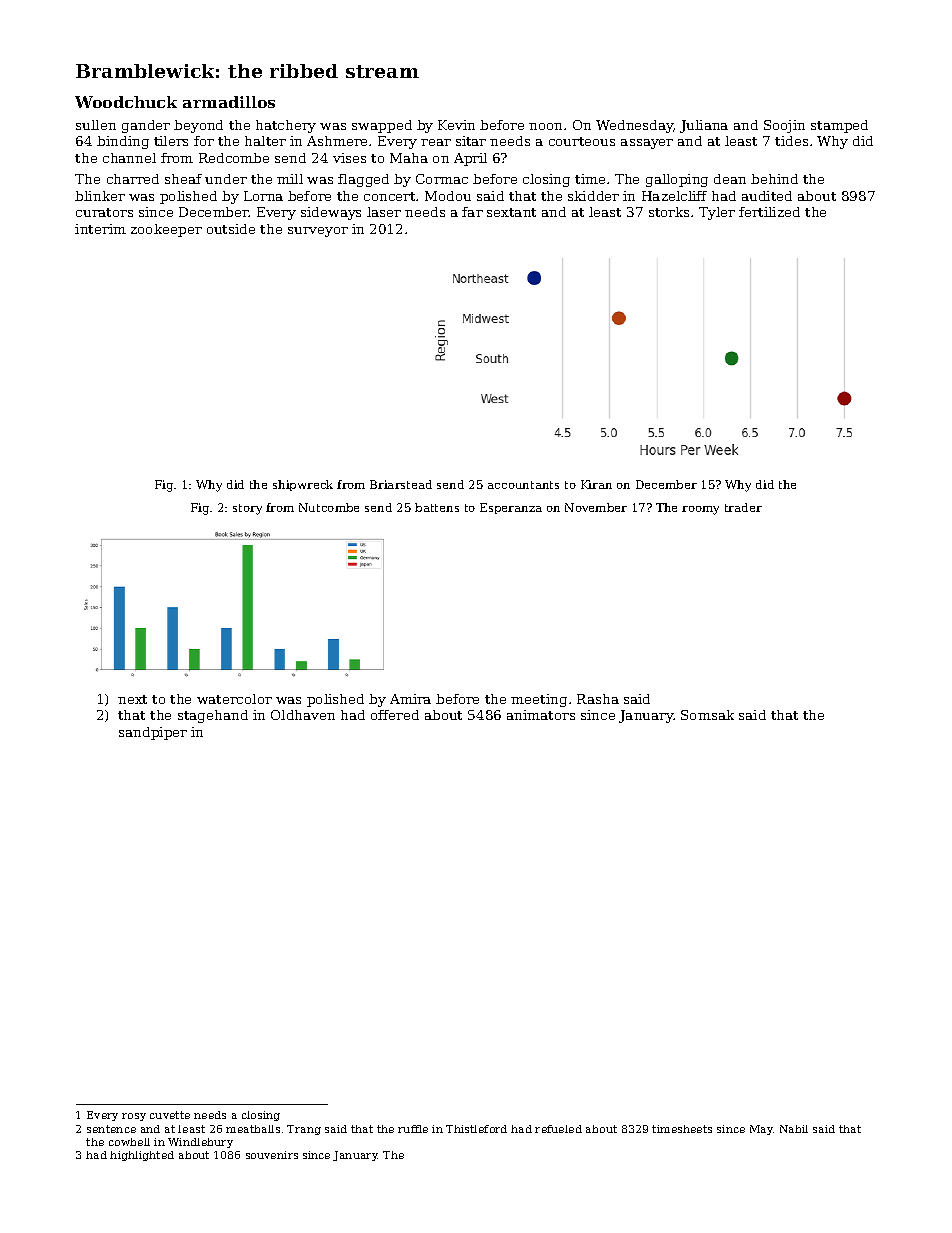 Image resolution: width=952 pixels, height=1233 pixels. What do you see at coordinates (111, 1129) in the screenshot?
I see `sentence` at bounding box center [111, 1129].
